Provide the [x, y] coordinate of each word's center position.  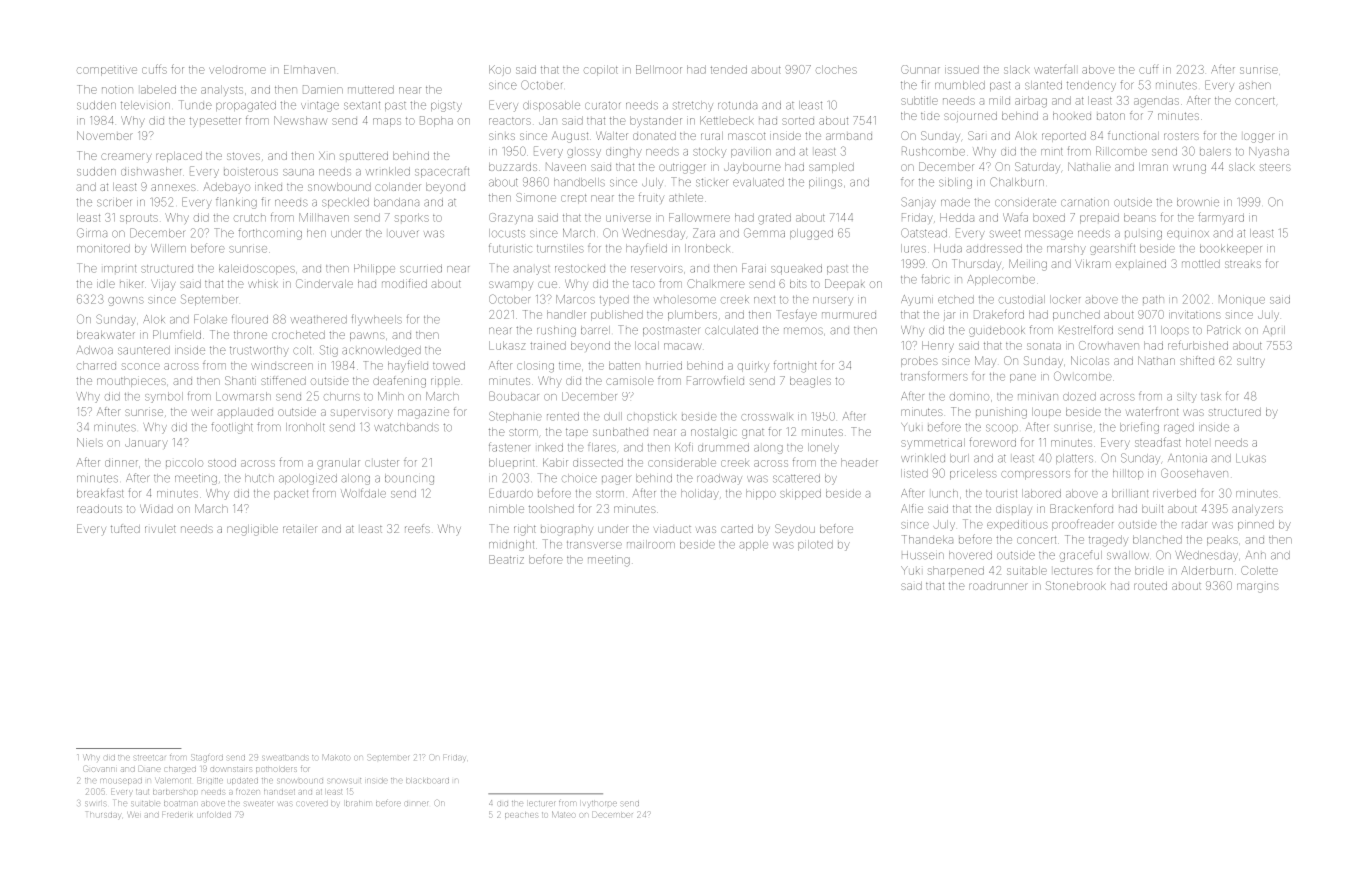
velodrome [237, 70]
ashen [1255, 86]
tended [728, 69]
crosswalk [767, 416]
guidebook [997, 331]
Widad [156, 509]
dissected [598, 462]
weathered [319, 319]
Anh [1255, 555]
